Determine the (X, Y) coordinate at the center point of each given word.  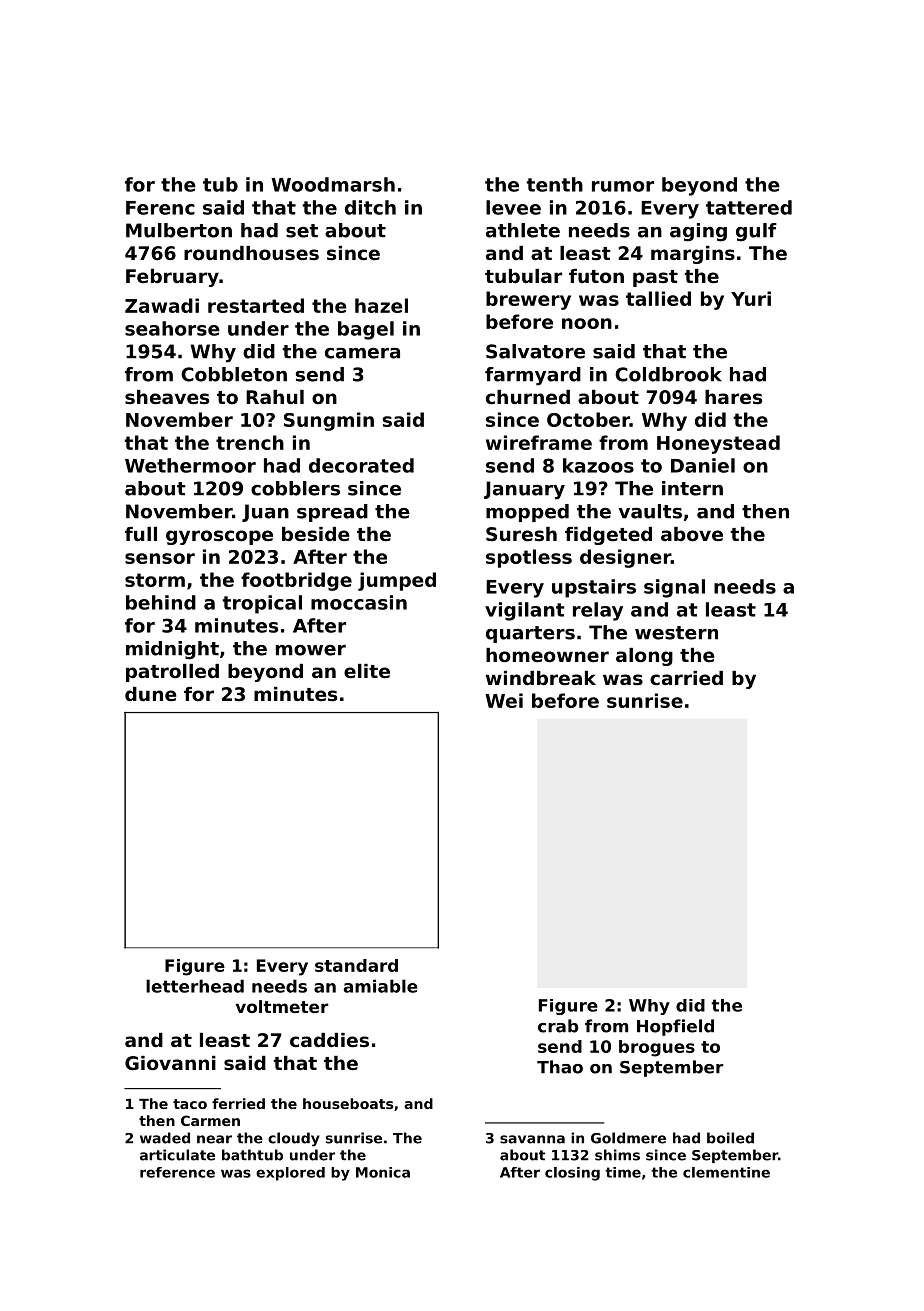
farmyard (533, 376)
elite (367, 671)
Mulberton (179, 230)
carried (686, 678)
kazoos (598, 465)
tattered (749, 207)
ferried (238, 1103)
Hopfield (675, 1027)
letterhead (195, 986)
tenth (554, 184)
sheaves (167, 397)
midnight (172, 650)
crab (558, 1026)
